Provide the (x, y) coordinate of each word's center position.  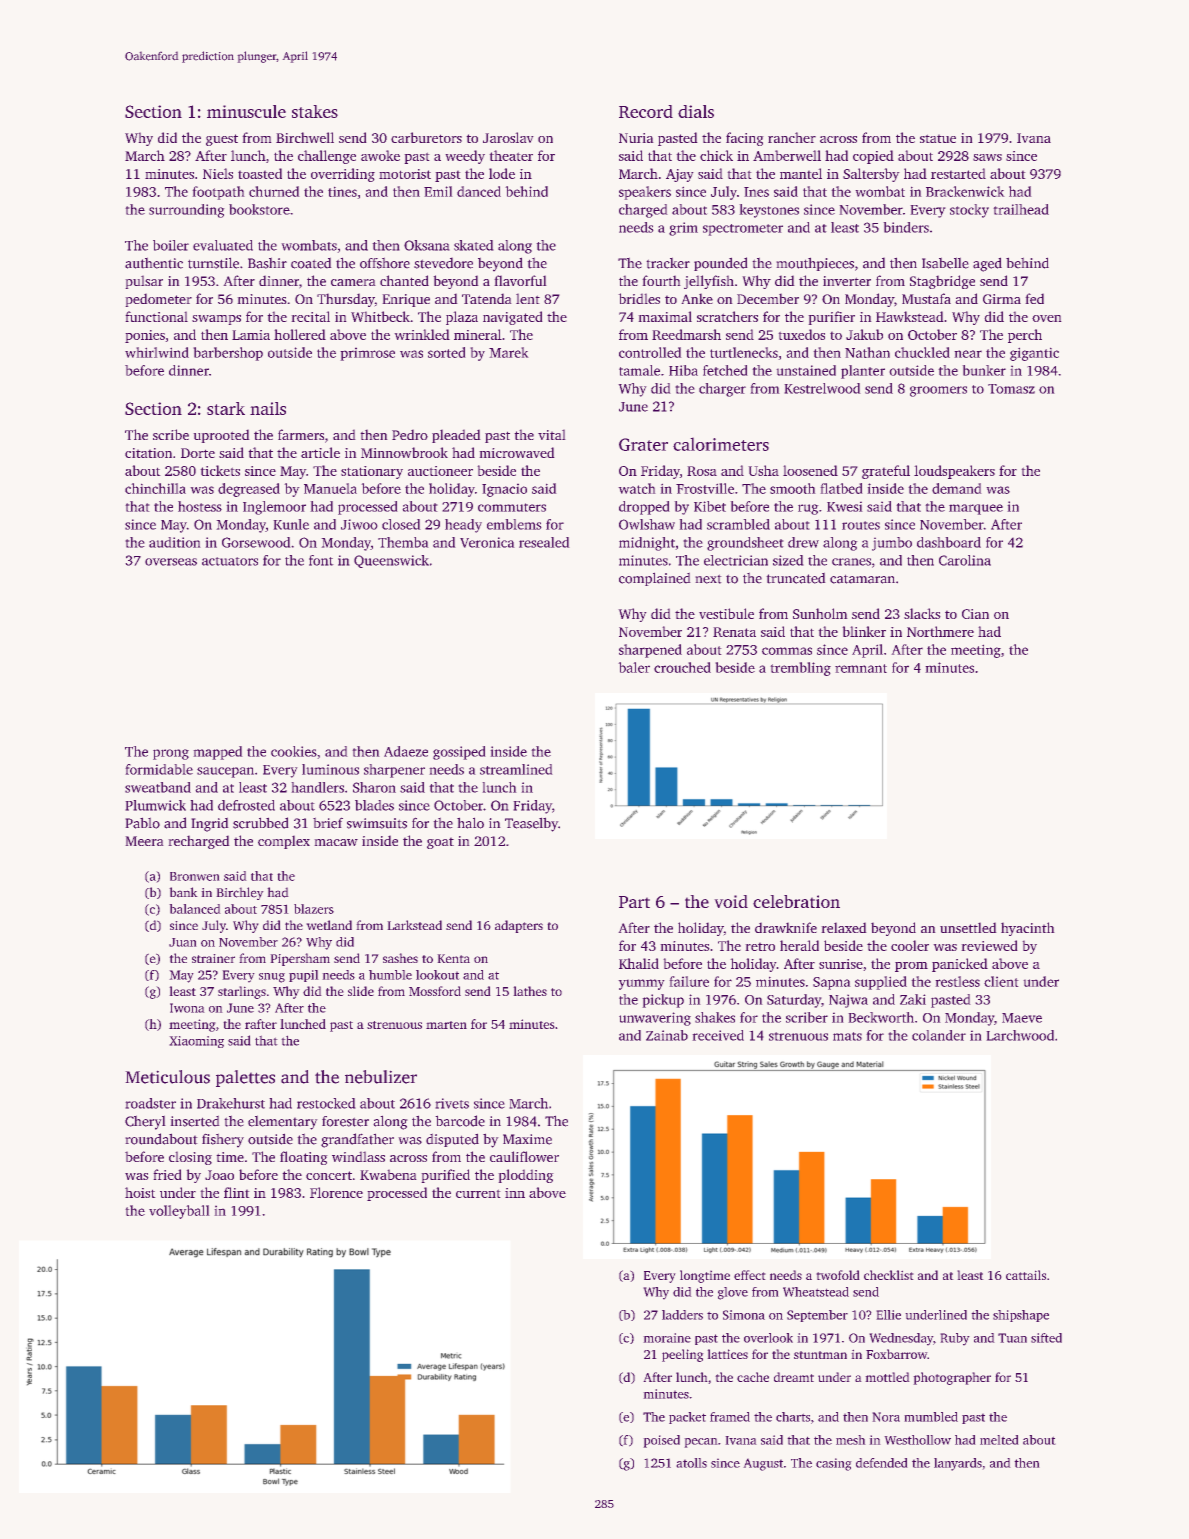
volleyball (179, 1212)
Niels (218, 173)
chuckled (922, 352)
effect (750, 1275)
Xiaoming (196, 1042)
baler (634, 667)
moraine (667, 1338)
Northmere (940, 631)
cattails (1026, 1275)
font (321, 560)
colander (939, 1035)
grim (683, 229)
